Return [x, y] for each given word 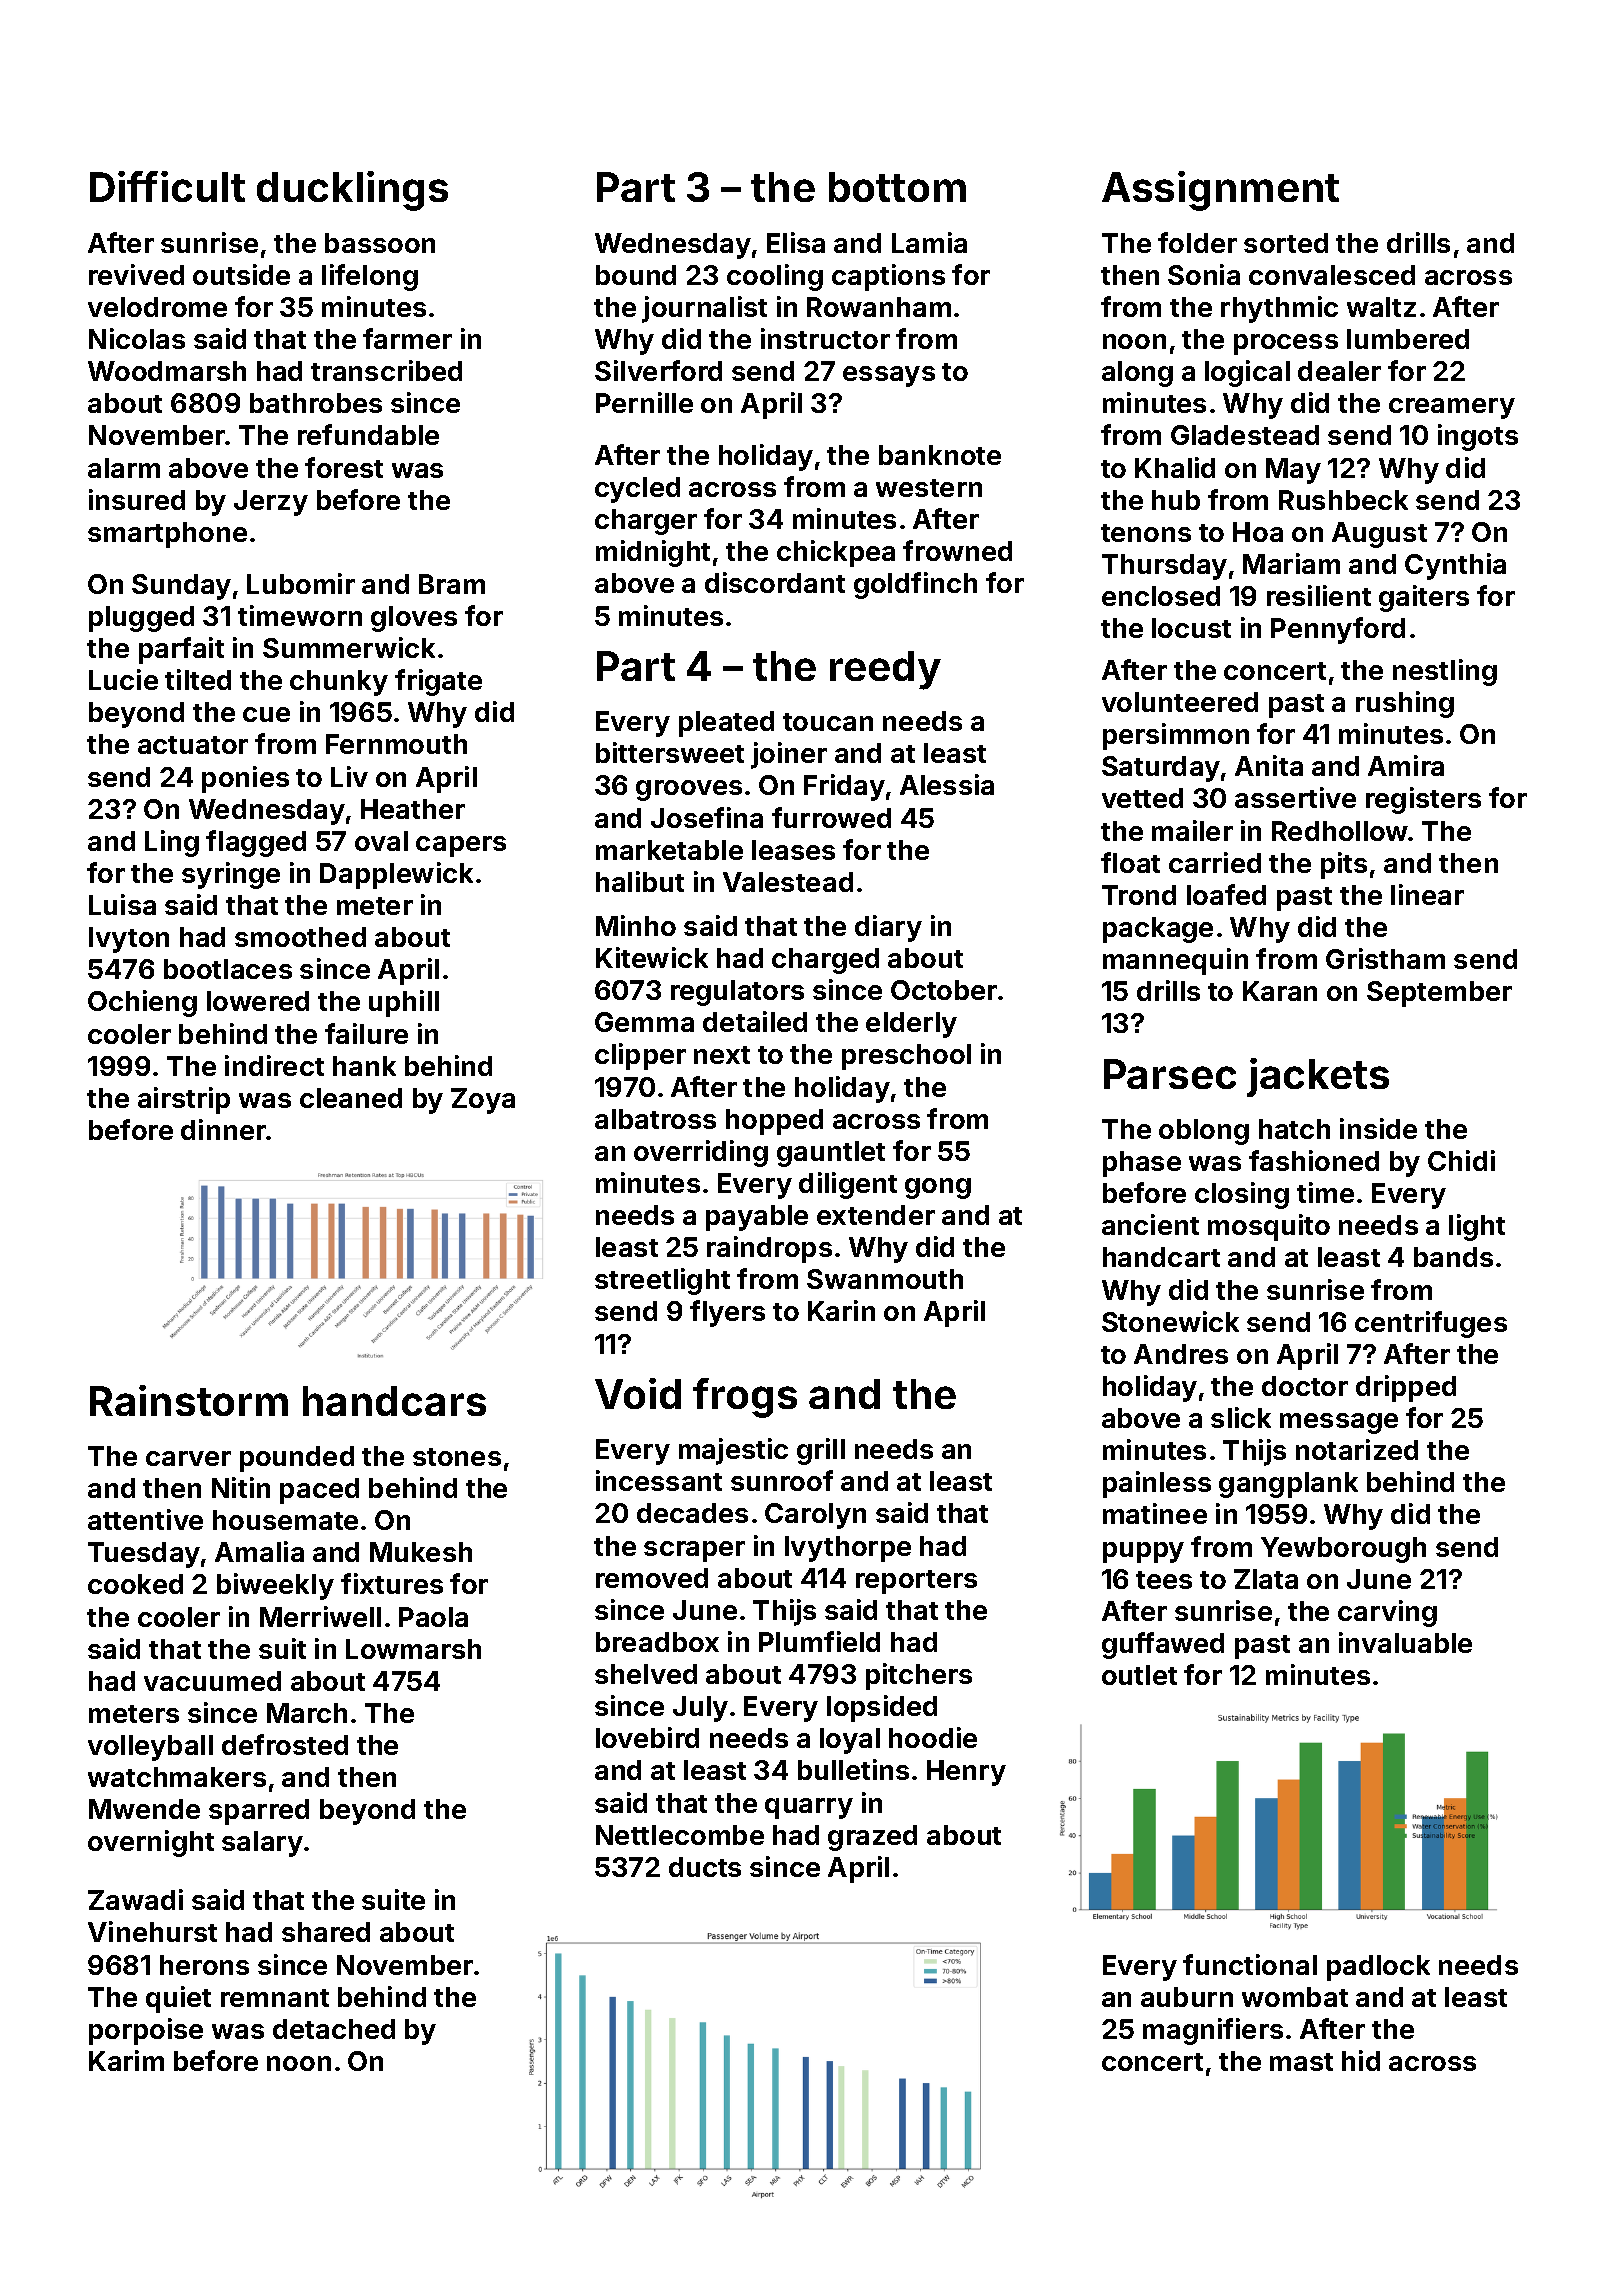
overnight [151, 1843]
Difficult [167, 186]
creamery [1452, 408]
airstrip [184, 1100]
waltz [1381, 307]
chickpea [836, 553]
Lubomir [301, 583]
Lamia [929, 242]
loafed [1226, 894]
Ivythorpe [848, 1549]
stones [457, 1457]
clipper [640, 1056]
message [1339, 1423]
